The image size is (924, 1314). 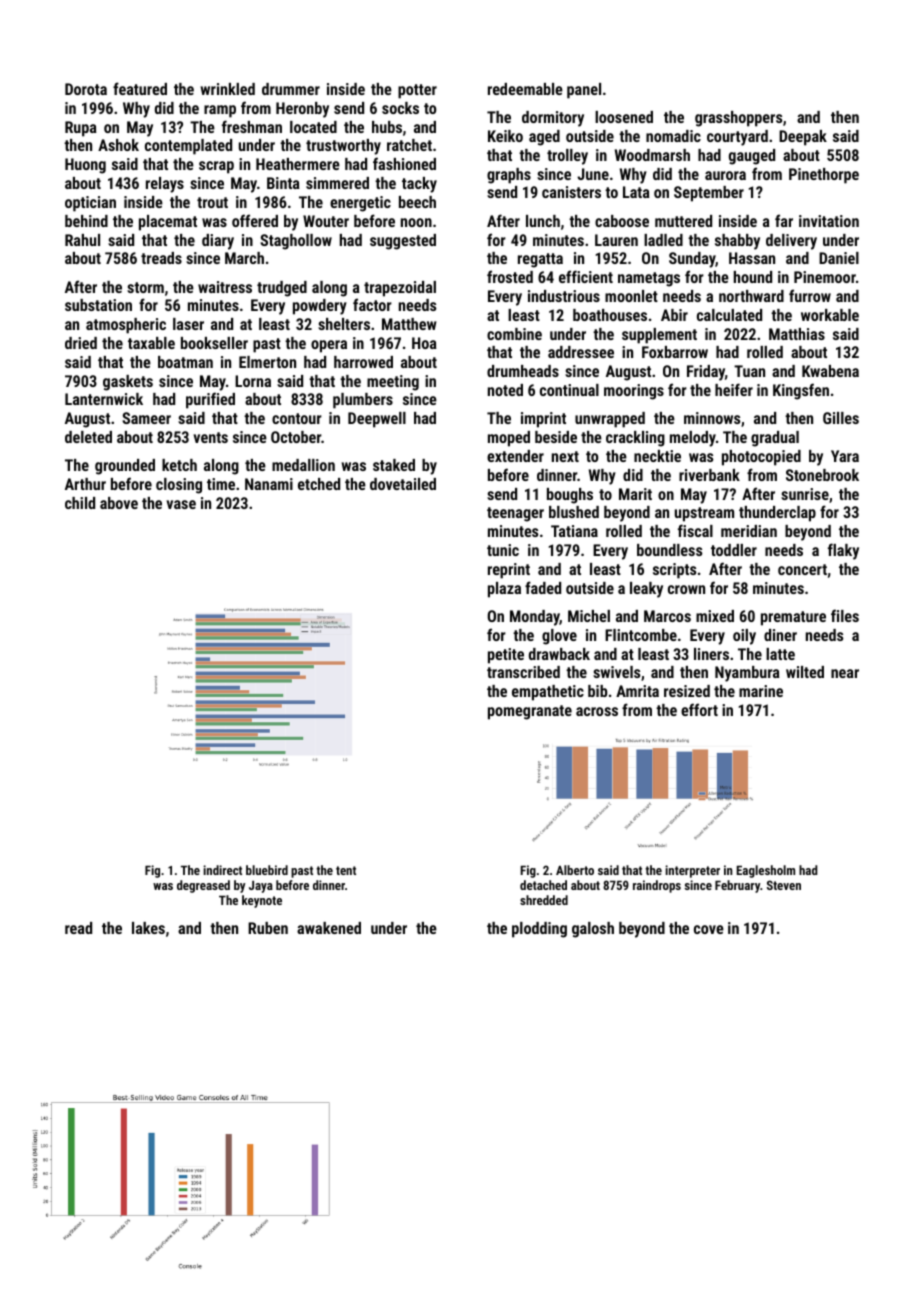 What do you see at coordinates (403, 242) in the document?
I see `suggested` at bounding box center [403, 242].
